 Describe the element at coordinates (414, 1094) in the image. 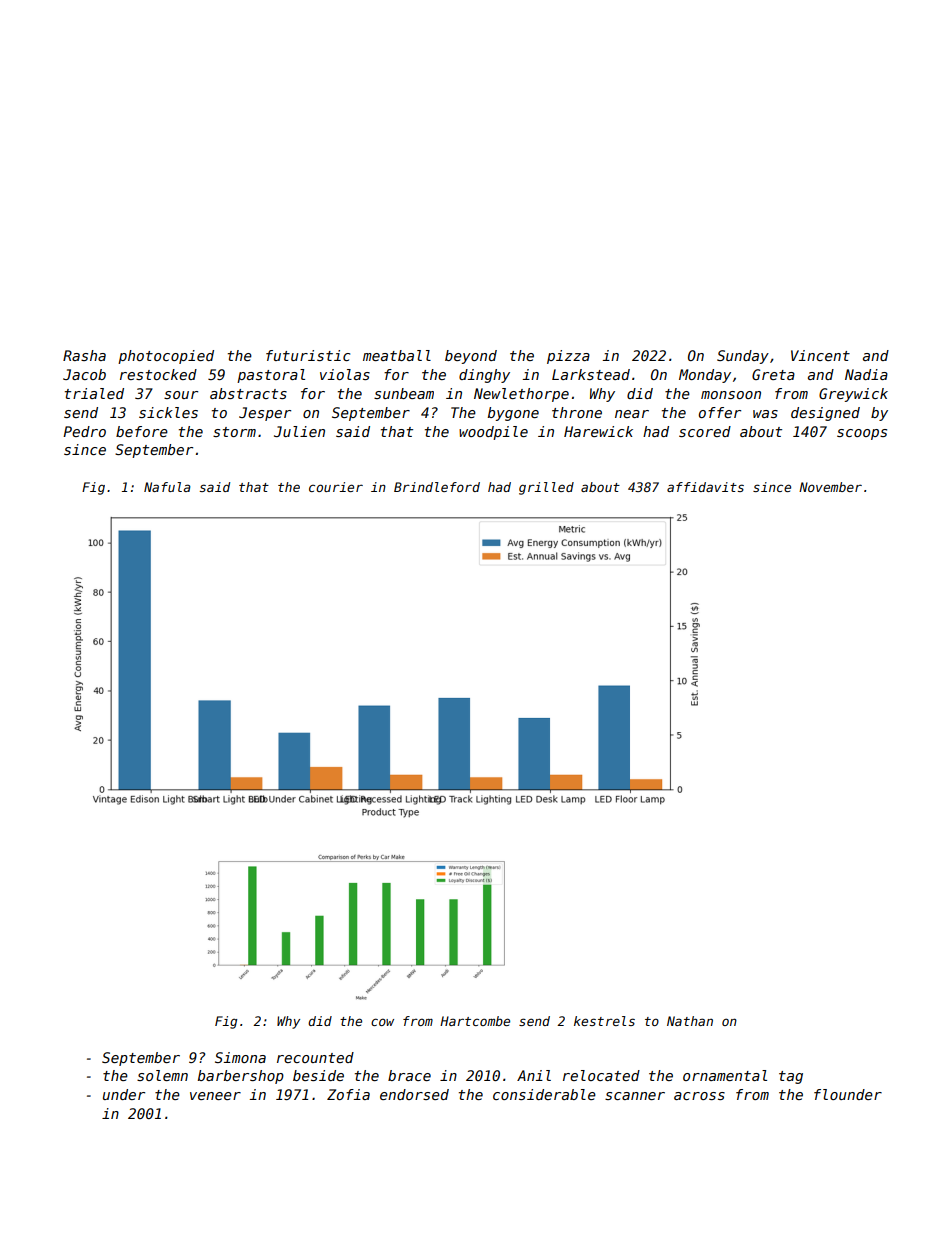

I see `endorsed` at that location.
